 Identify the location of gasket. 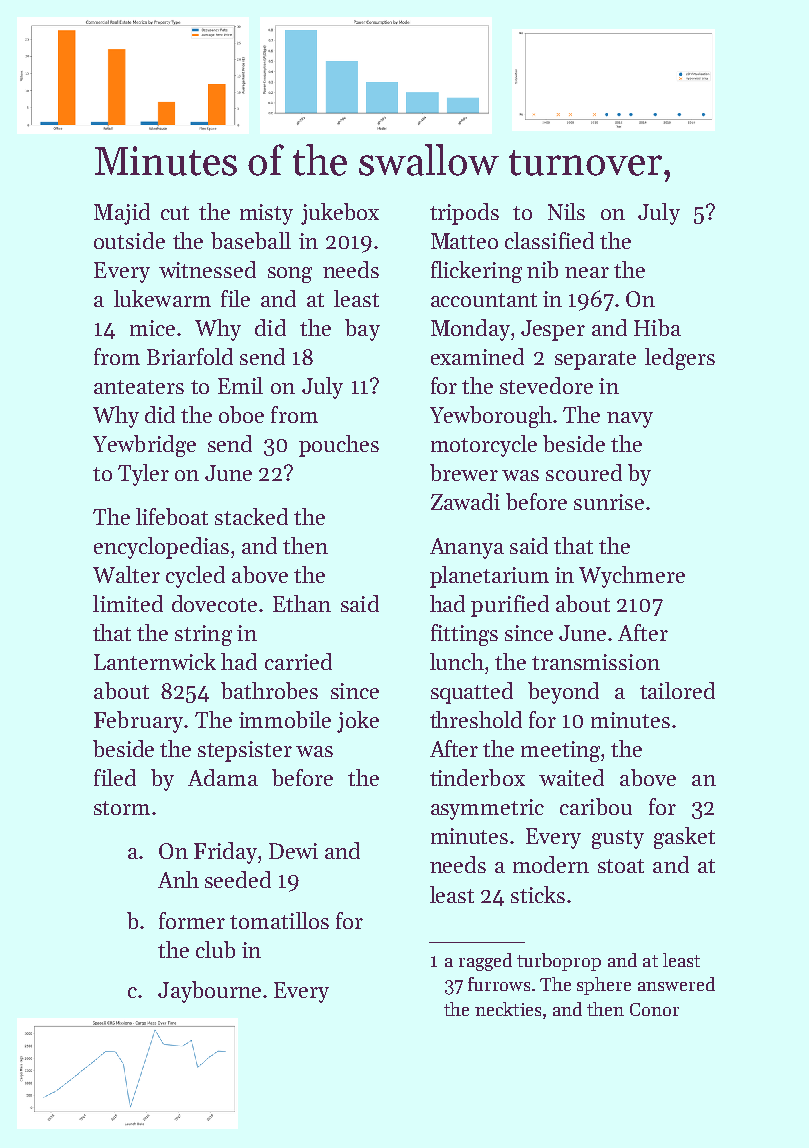
(684, 838).
